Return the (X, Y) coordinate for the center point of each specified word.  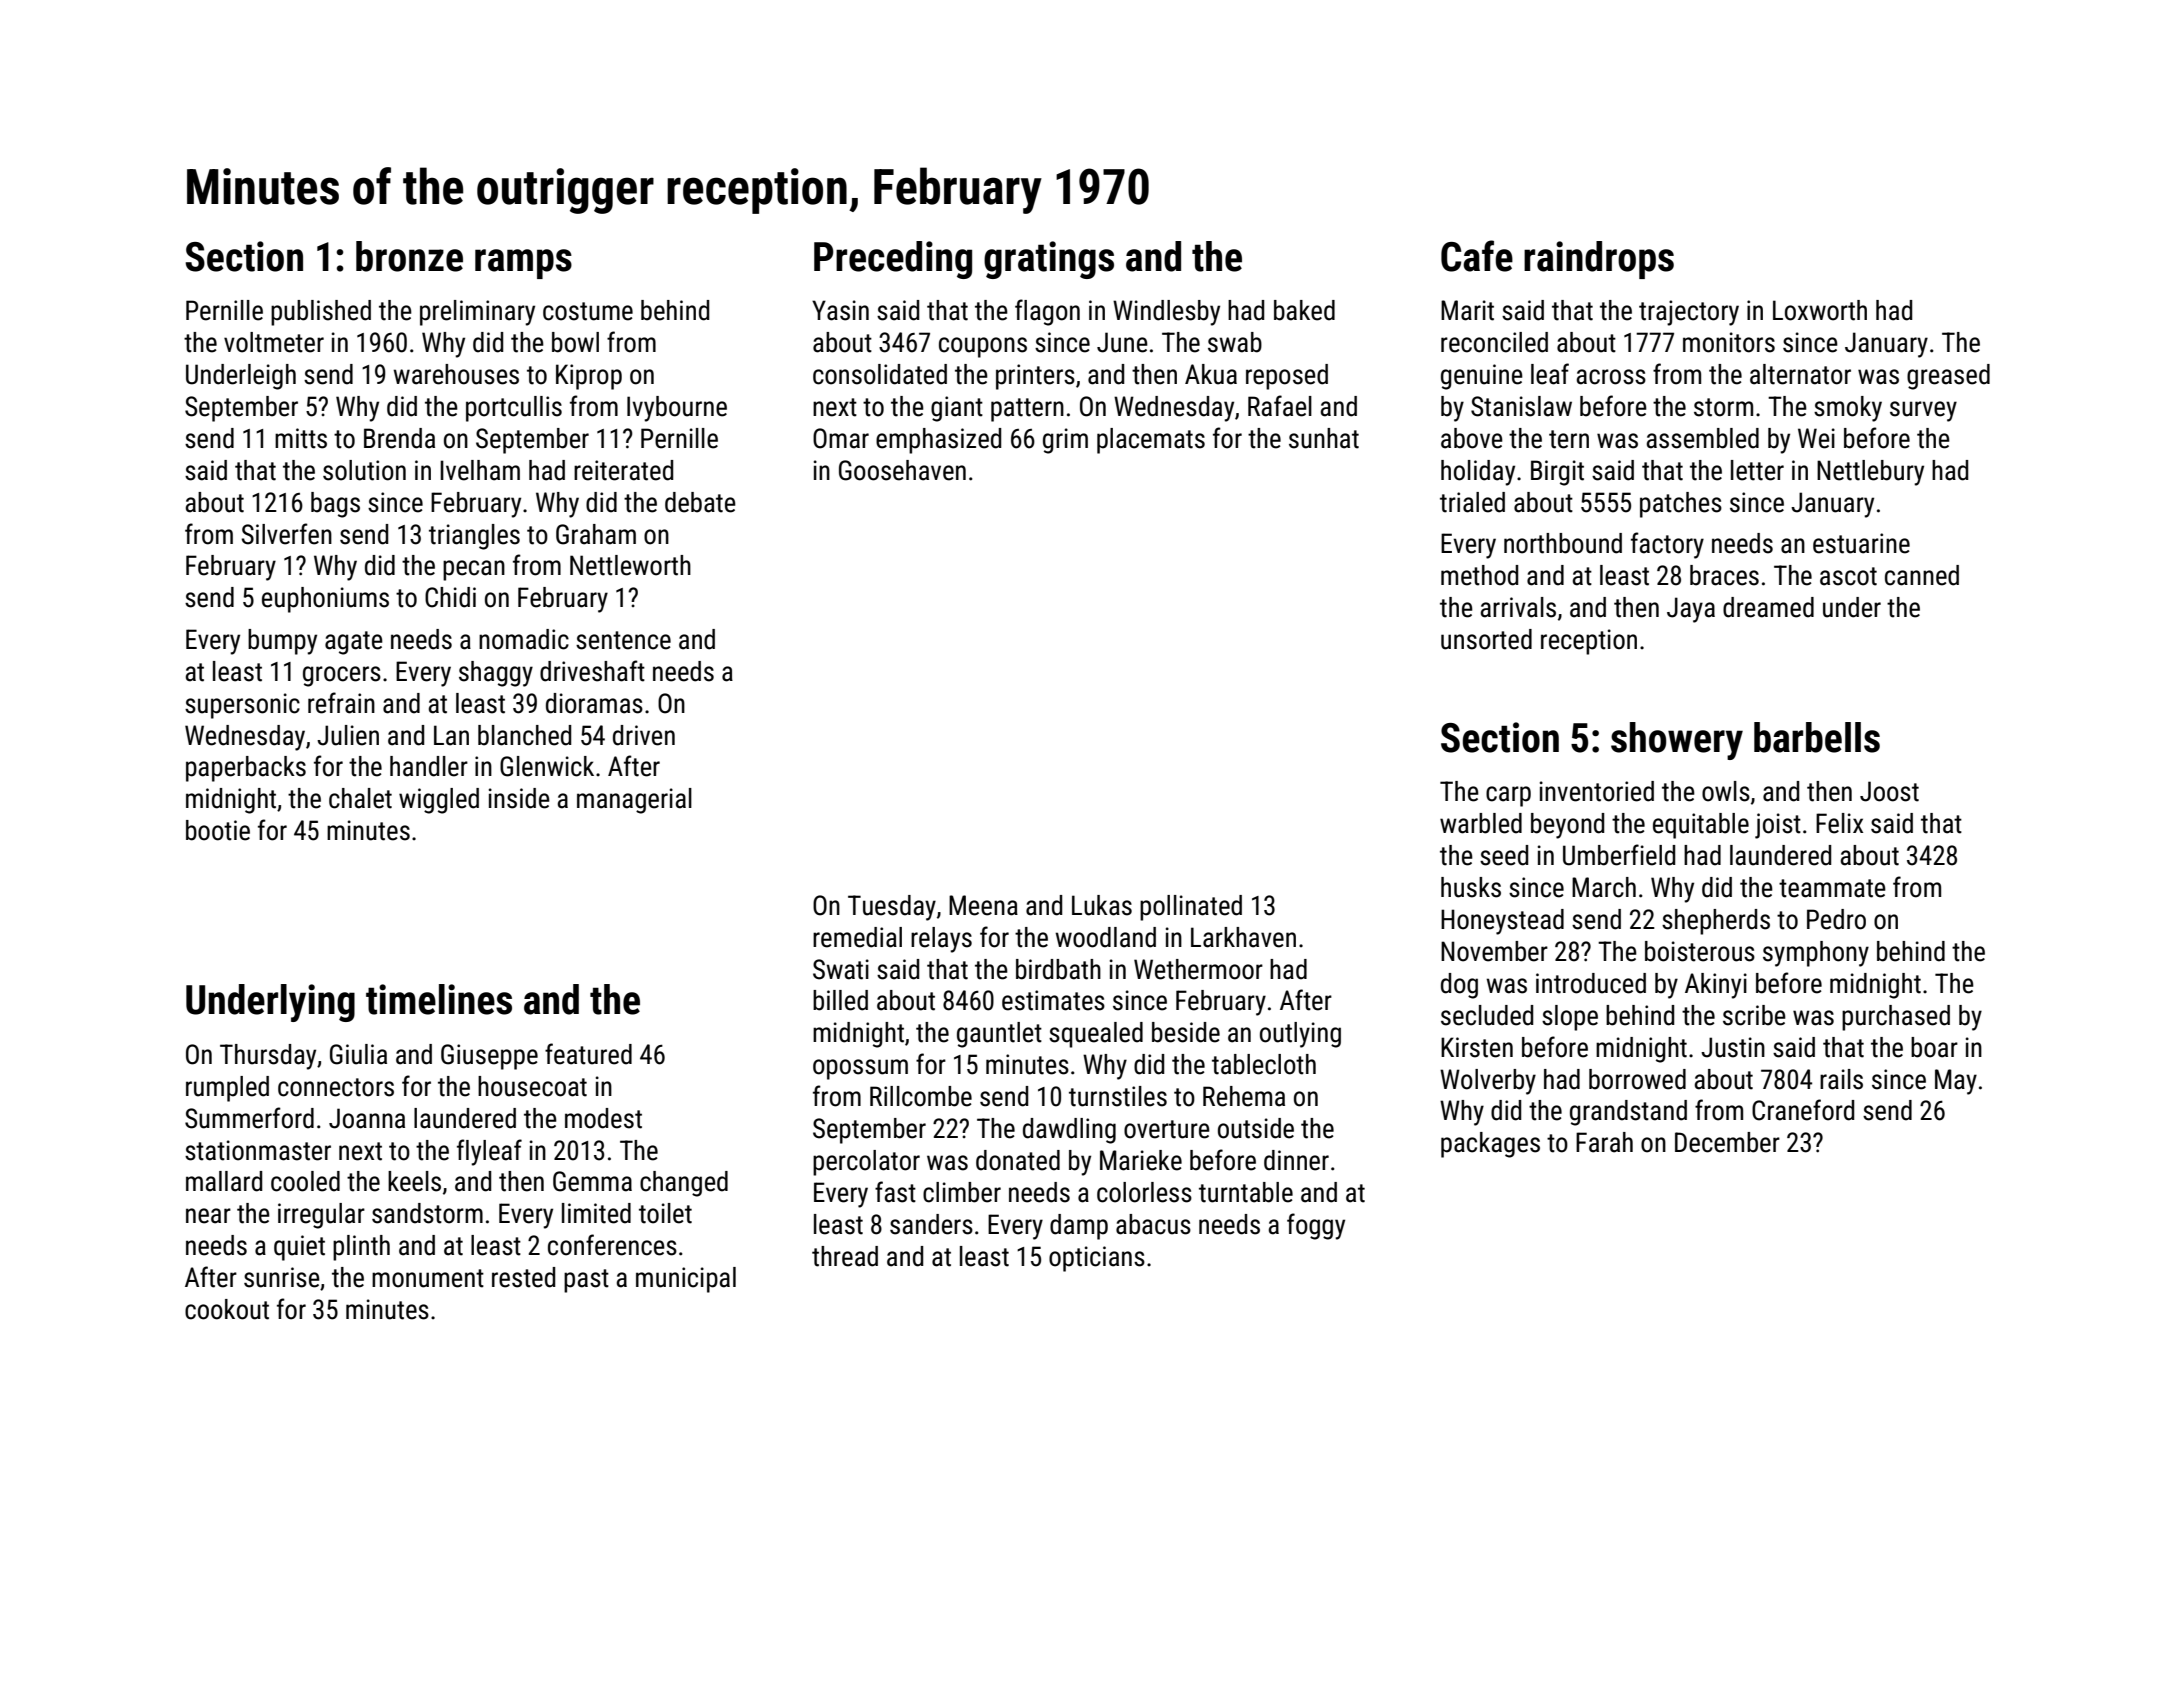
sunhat (1324, 438)
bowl (575, 342)
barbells (1817, 737)
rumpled (227, 1089)
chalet (360, 798)
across (1611, 377)
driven (644, 735)
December (1727, 1142)
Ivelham (480, 470)
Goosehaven (902, 470)
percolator (866, 1163)
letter (1757, 470)
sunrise (282, 1277)
